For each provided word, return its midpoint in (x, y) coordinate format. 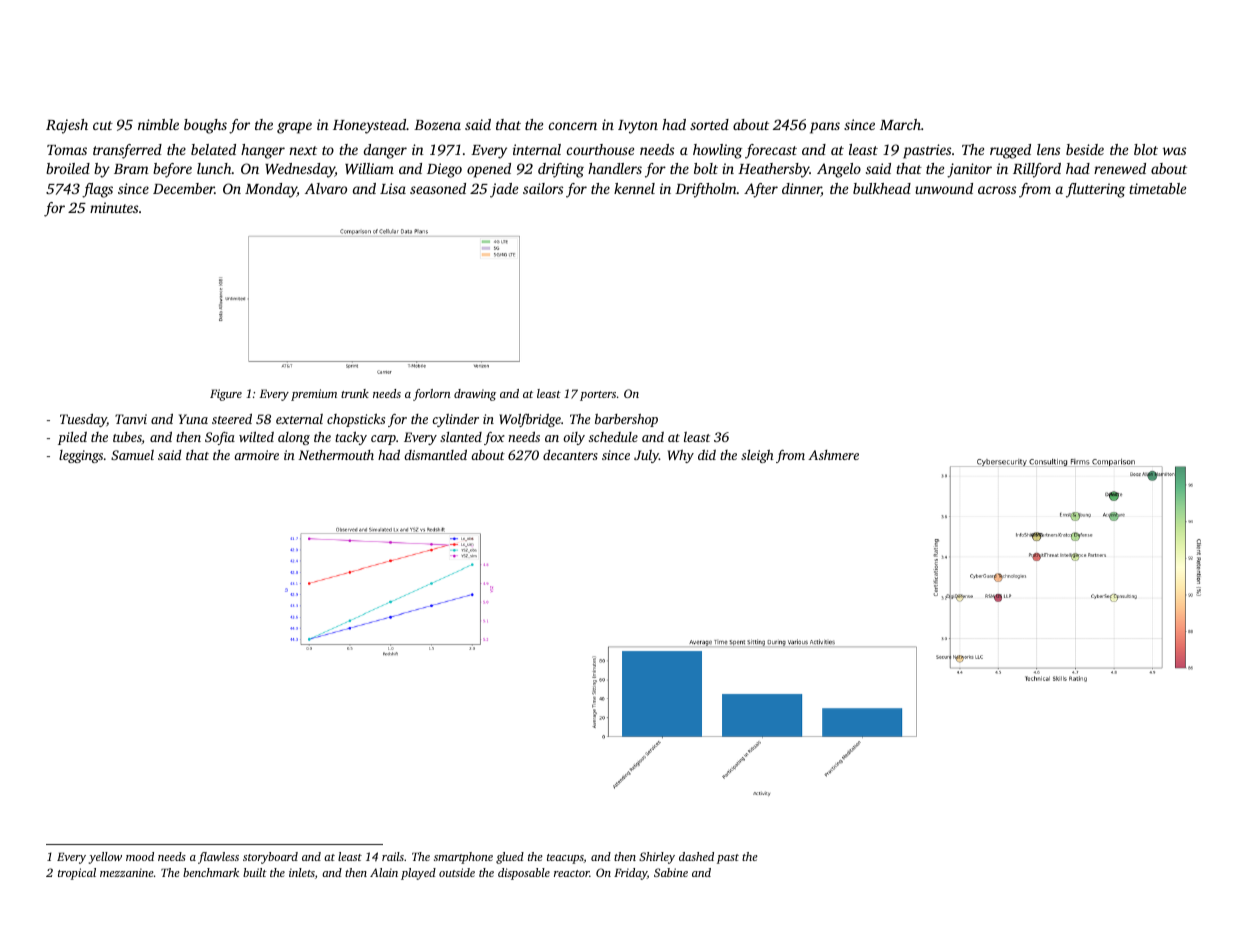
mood (140, 856)
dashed (696, 856)
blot (1146, 149)
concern (573, 126)
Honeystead (369, 126)
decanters (570, 455)
